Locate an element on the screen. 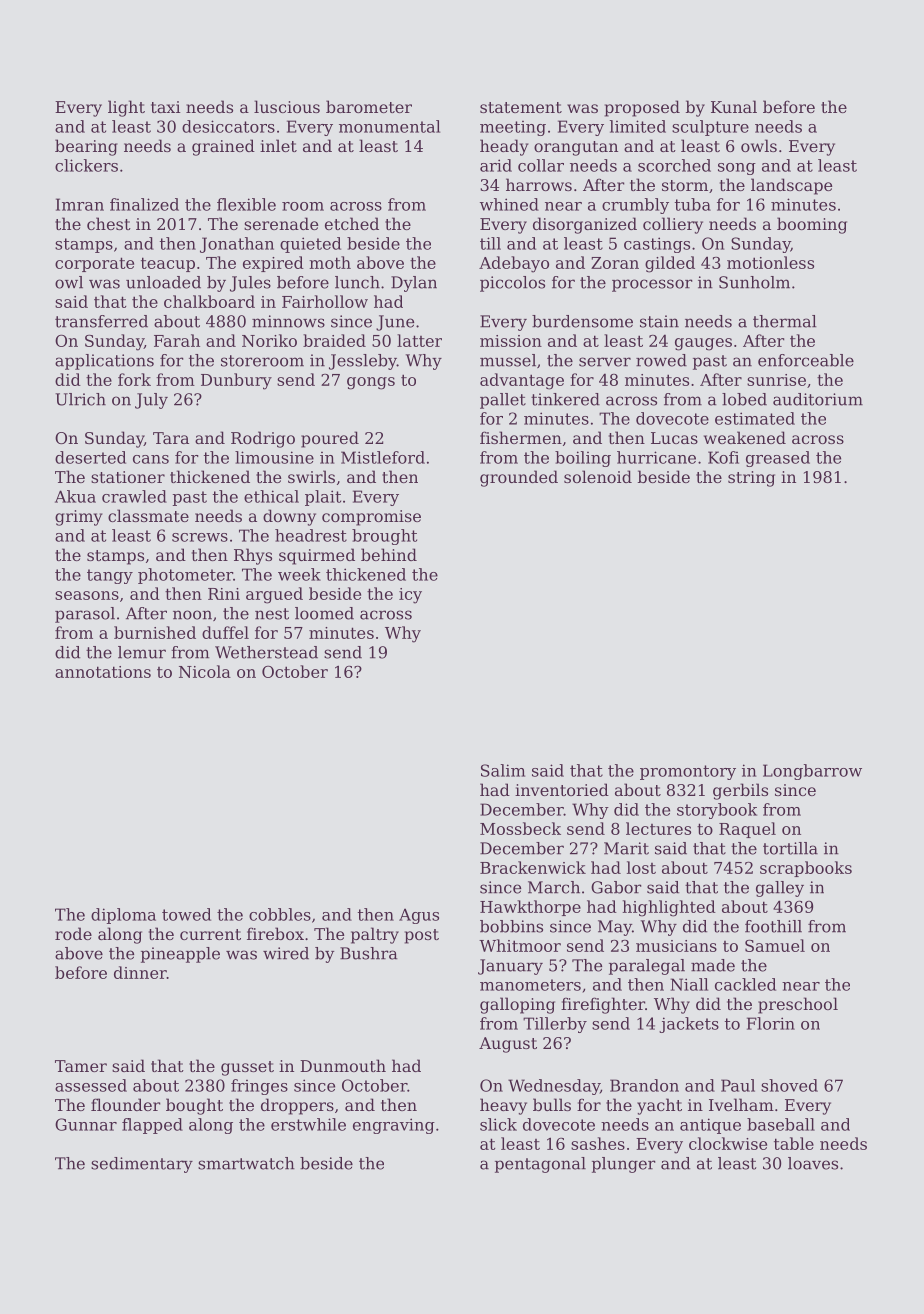 Image resolution: width=924 pixels, height=1314 pixels. Bushra is located at coordinates (369, 953).
